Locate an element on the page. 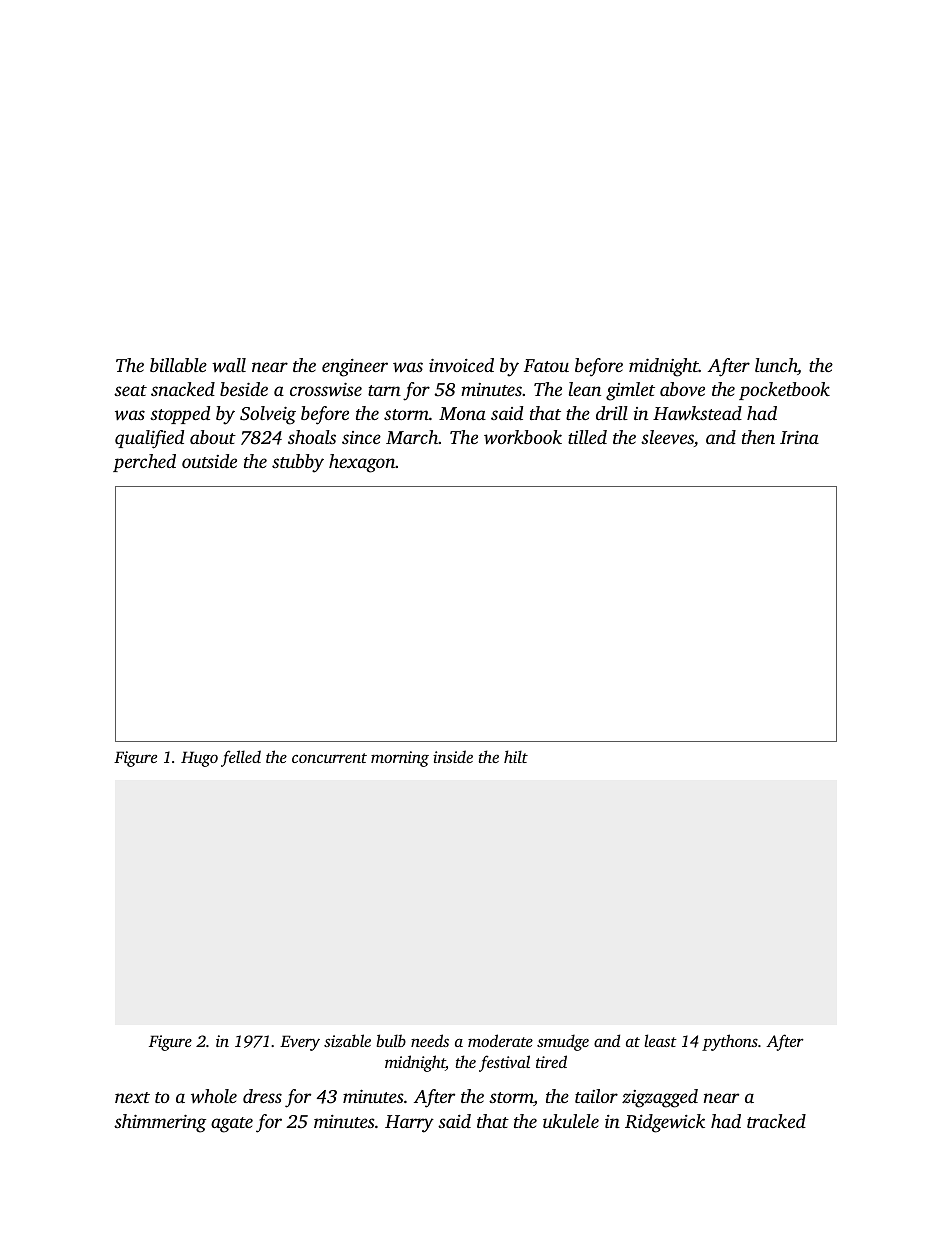 This document has height=1233, width=952. hilt is located at coordinates (516, 756).
